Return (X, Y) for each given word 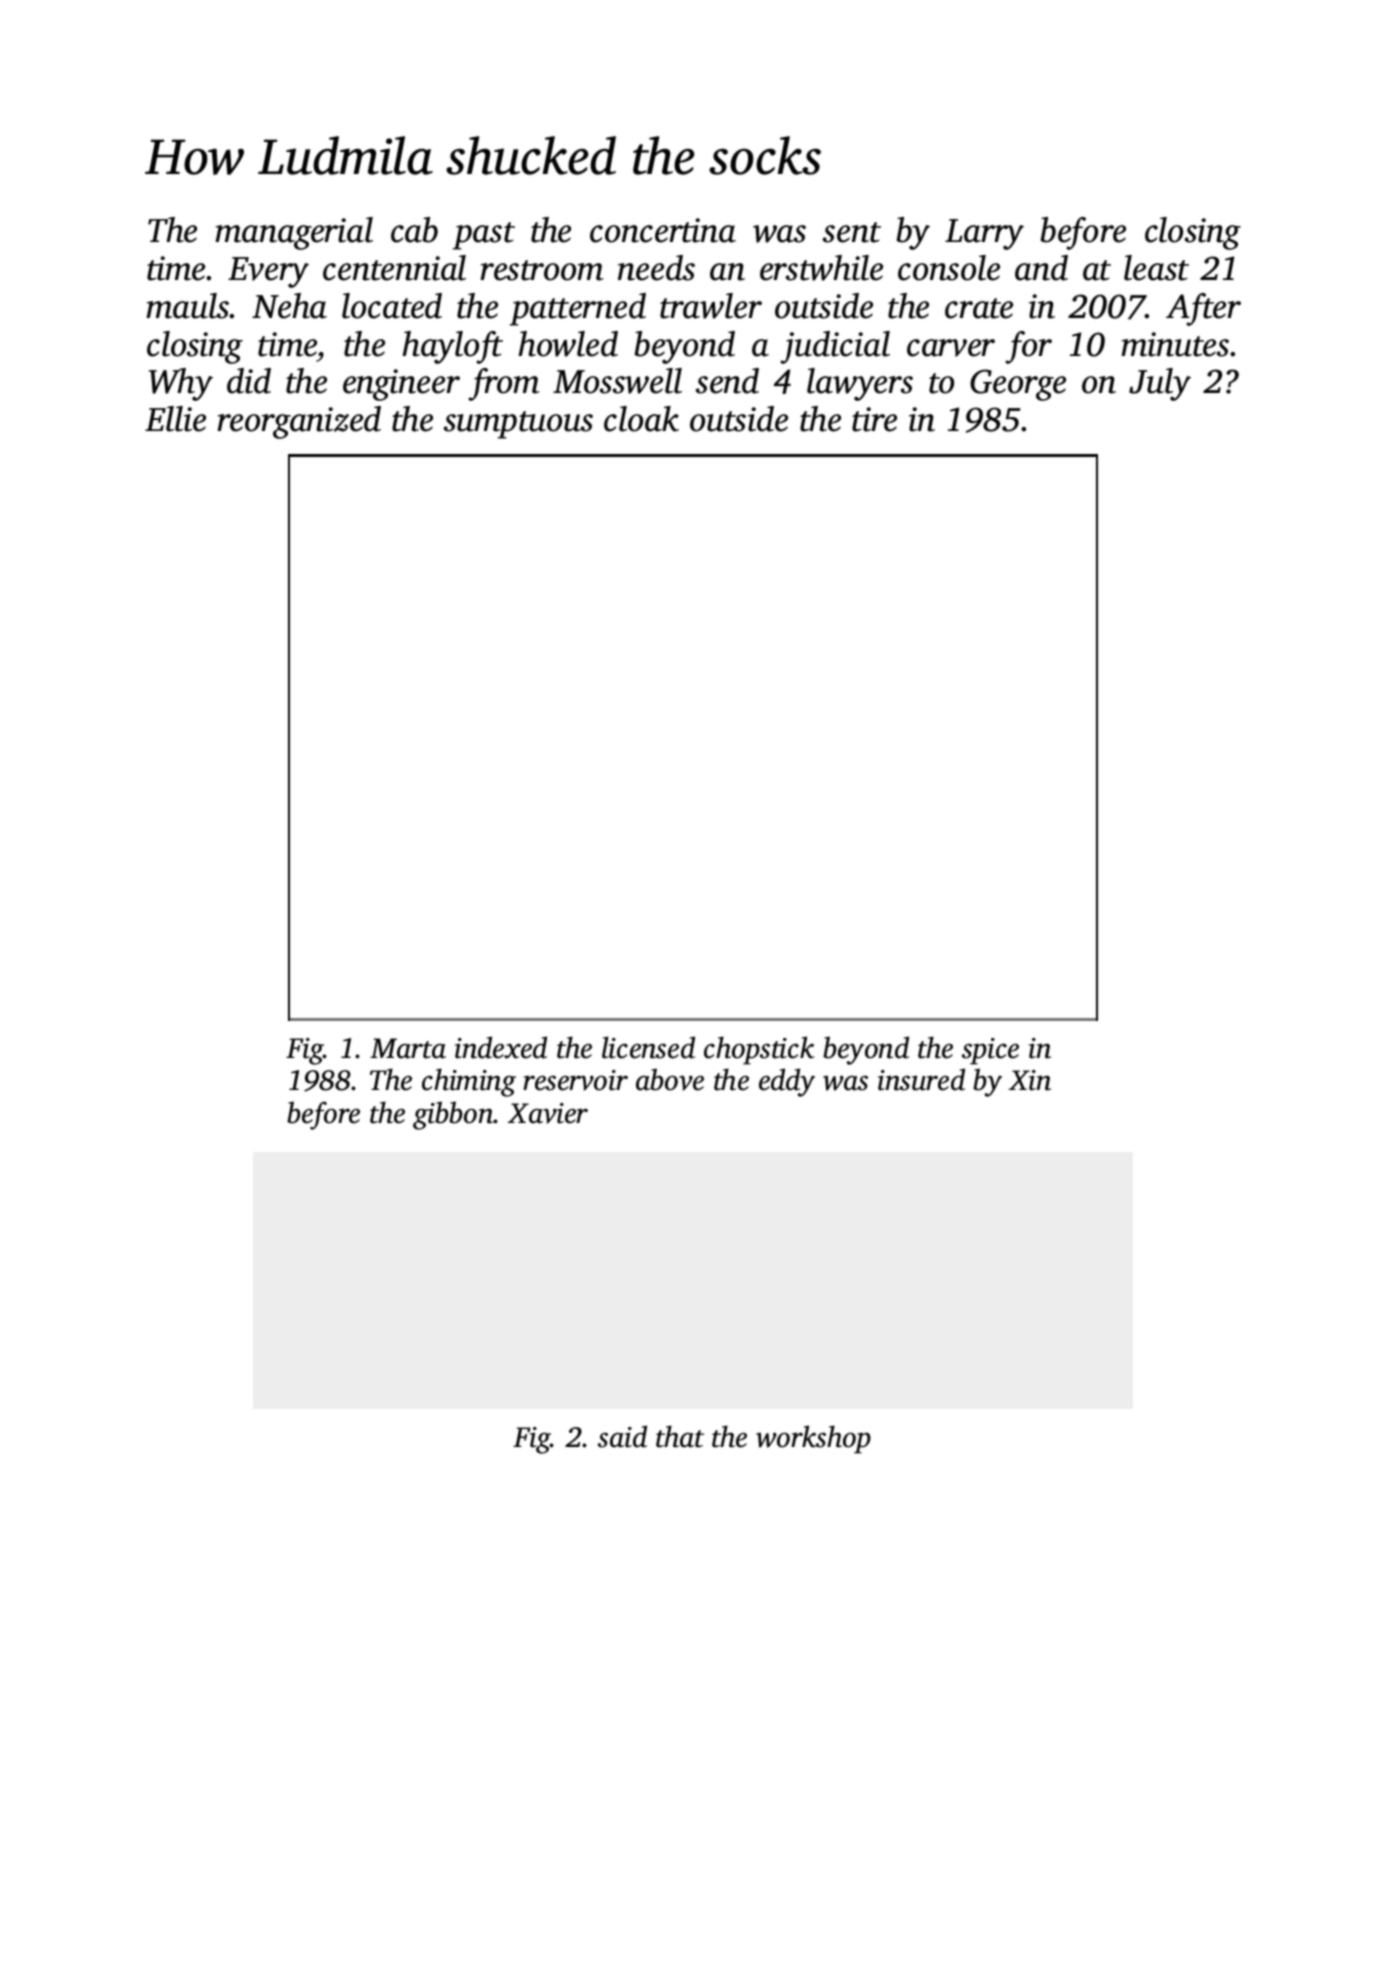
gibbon (453, 1115)
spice (990, 1051)
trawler (711, 306)
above (670, 1079)
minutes (1175, 344)
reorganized (299, 422)
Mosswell (617, 381)
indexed (501, 1047)
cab (414, 230)
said (622, 1436)
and (1041, 268)
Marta (408, 1048)
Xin (1029, 1080)
